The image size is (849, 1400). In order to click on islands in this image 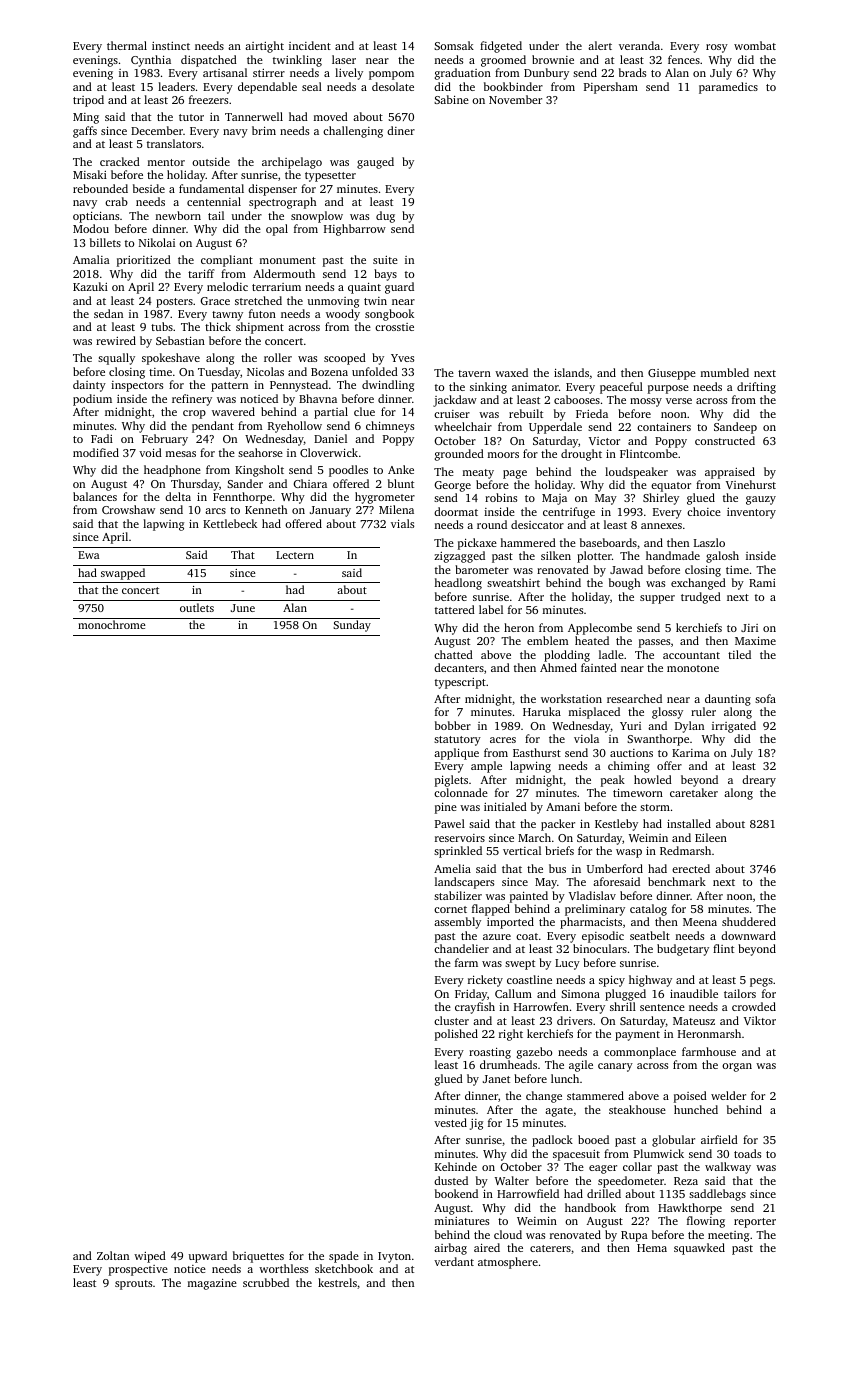, I will do `click(571, 372)`.
